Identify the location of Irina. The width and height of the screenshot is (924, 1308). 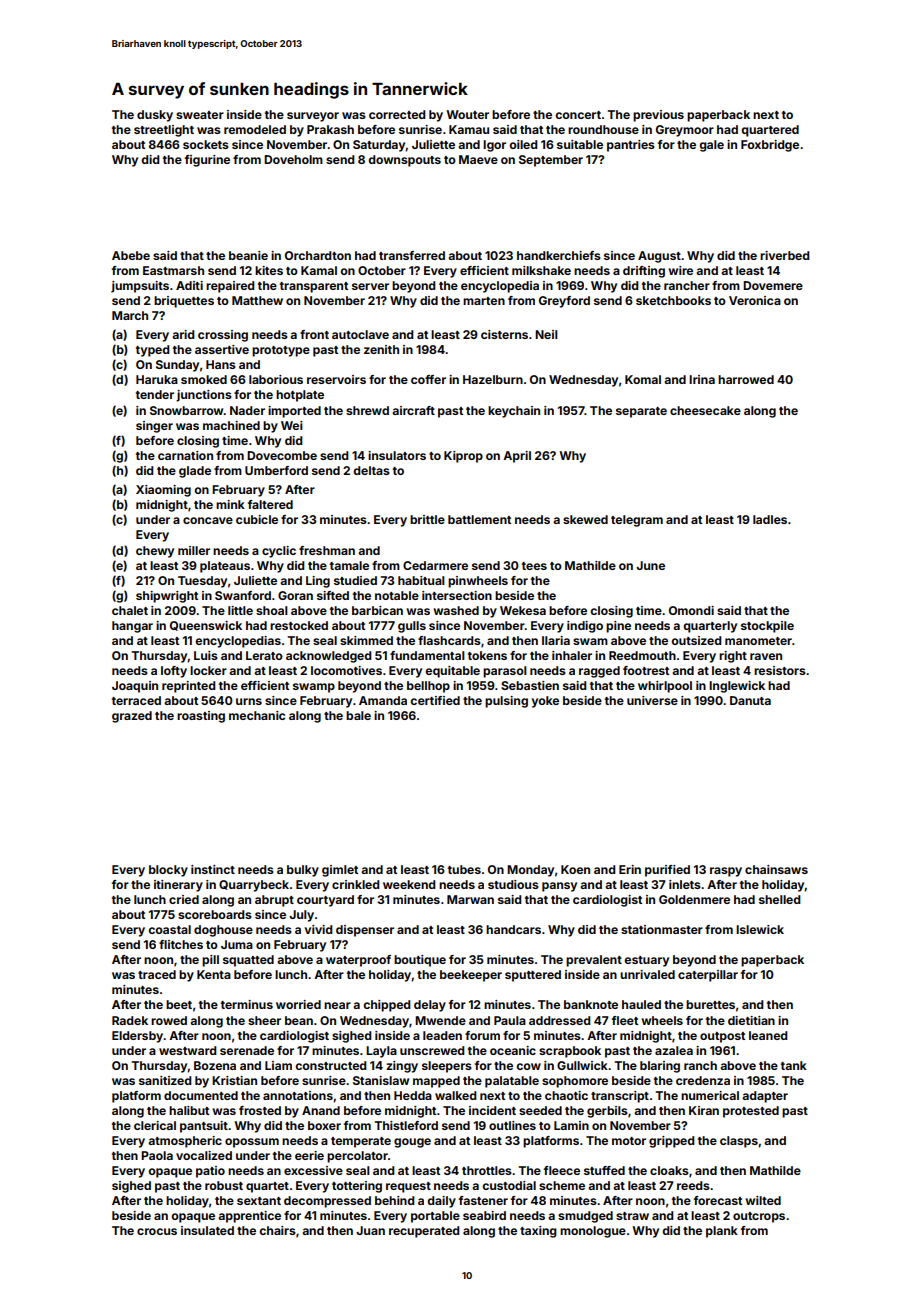
(702, 379).
